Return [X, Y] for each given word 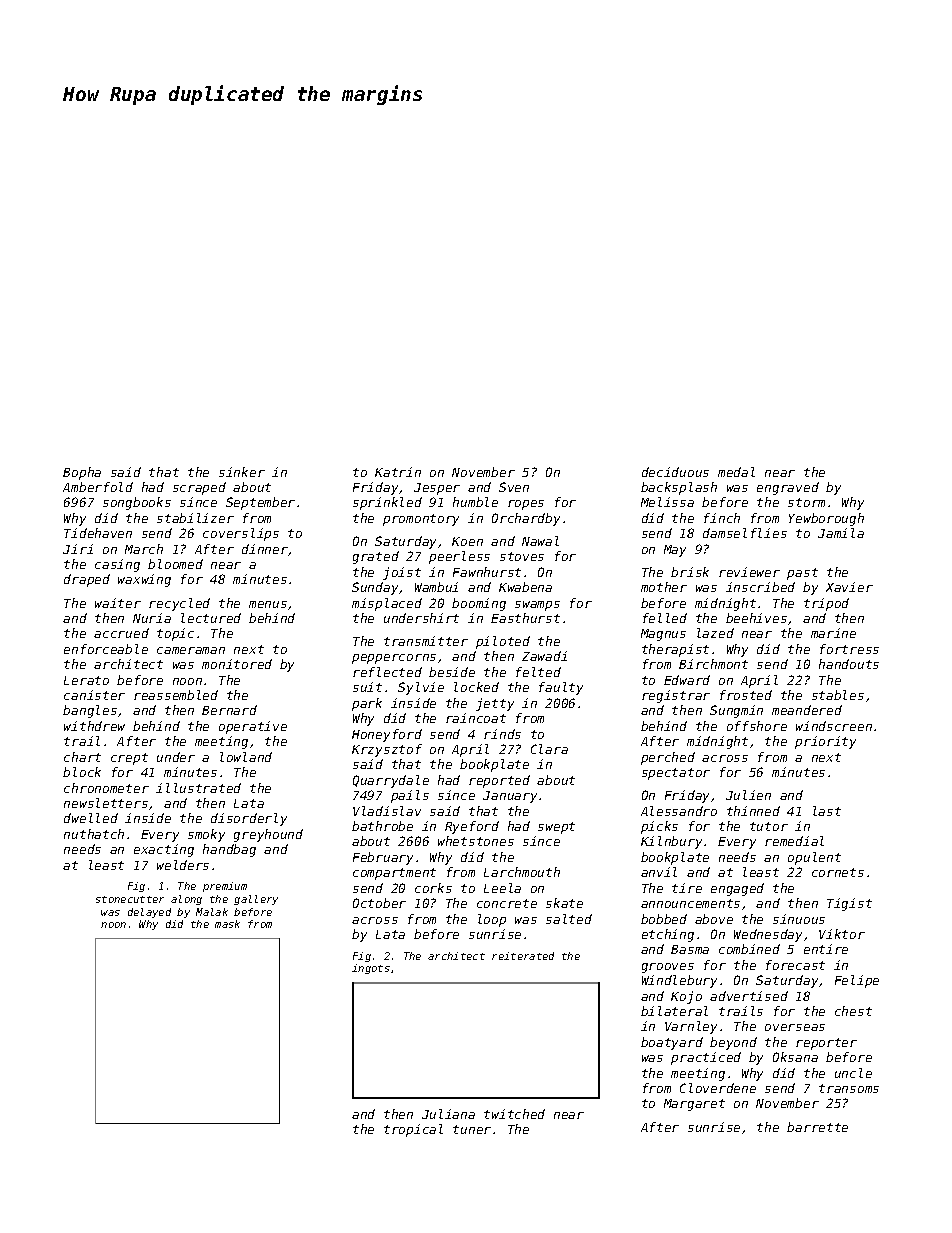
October [379, 903]
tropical [413, 1130]
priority [825, 742]
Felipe [857, 981]
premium [225, 887]
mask [227, 924]
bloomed [175, 564]
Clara [549, 749]
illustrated [198, 788]
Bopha [82, 473]
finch [722, 518]
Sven [514, 487]
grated [376, 557]
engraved [788, 488]
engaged [737, 889]
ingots [371, 969]
